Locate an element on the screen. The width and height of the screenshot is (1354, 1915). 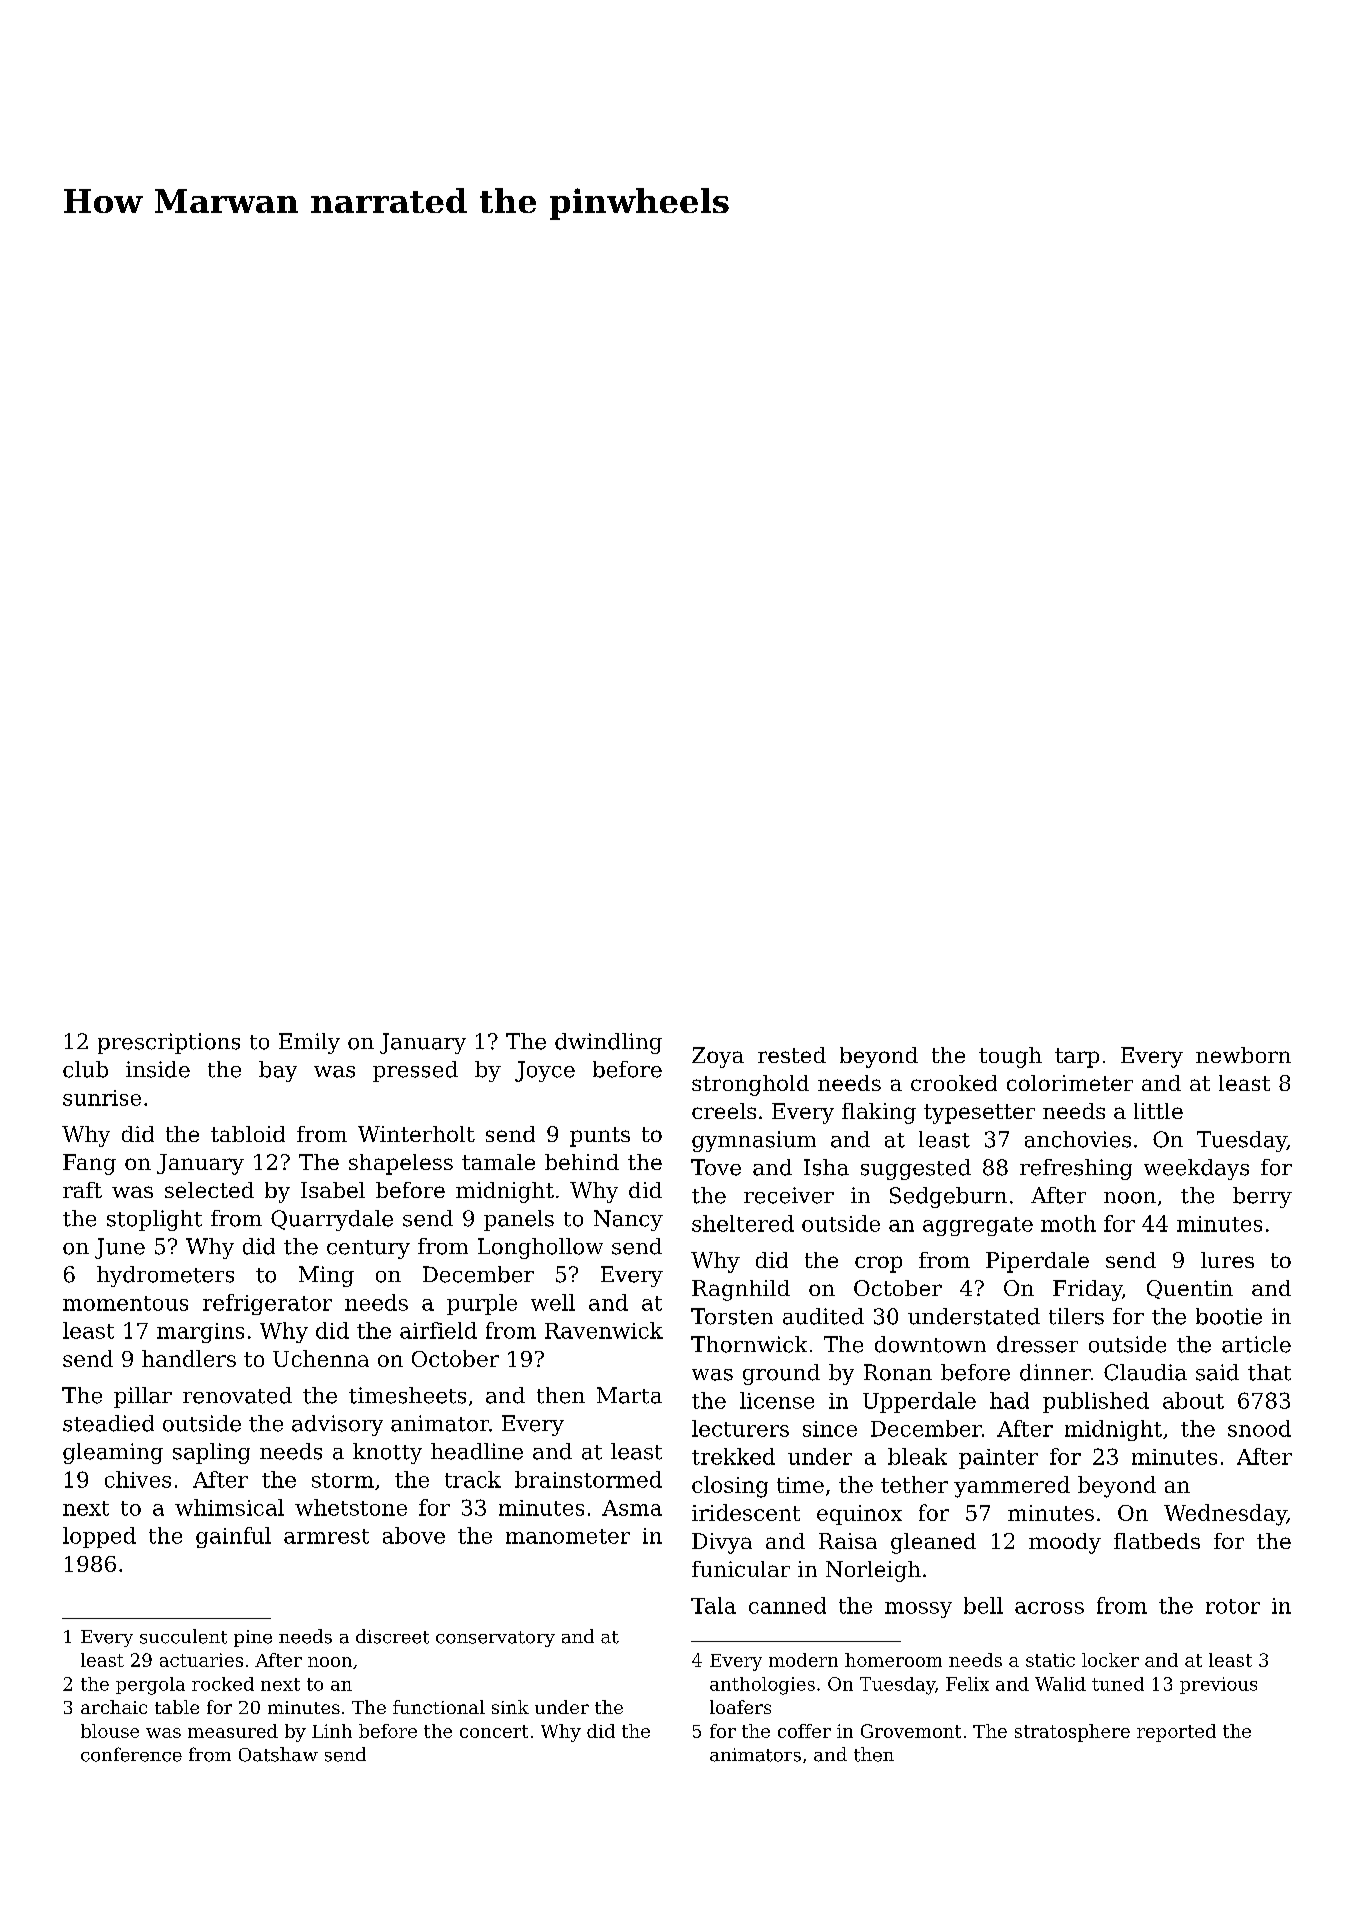
refrigerator is located at coordinates (267, 1304).
